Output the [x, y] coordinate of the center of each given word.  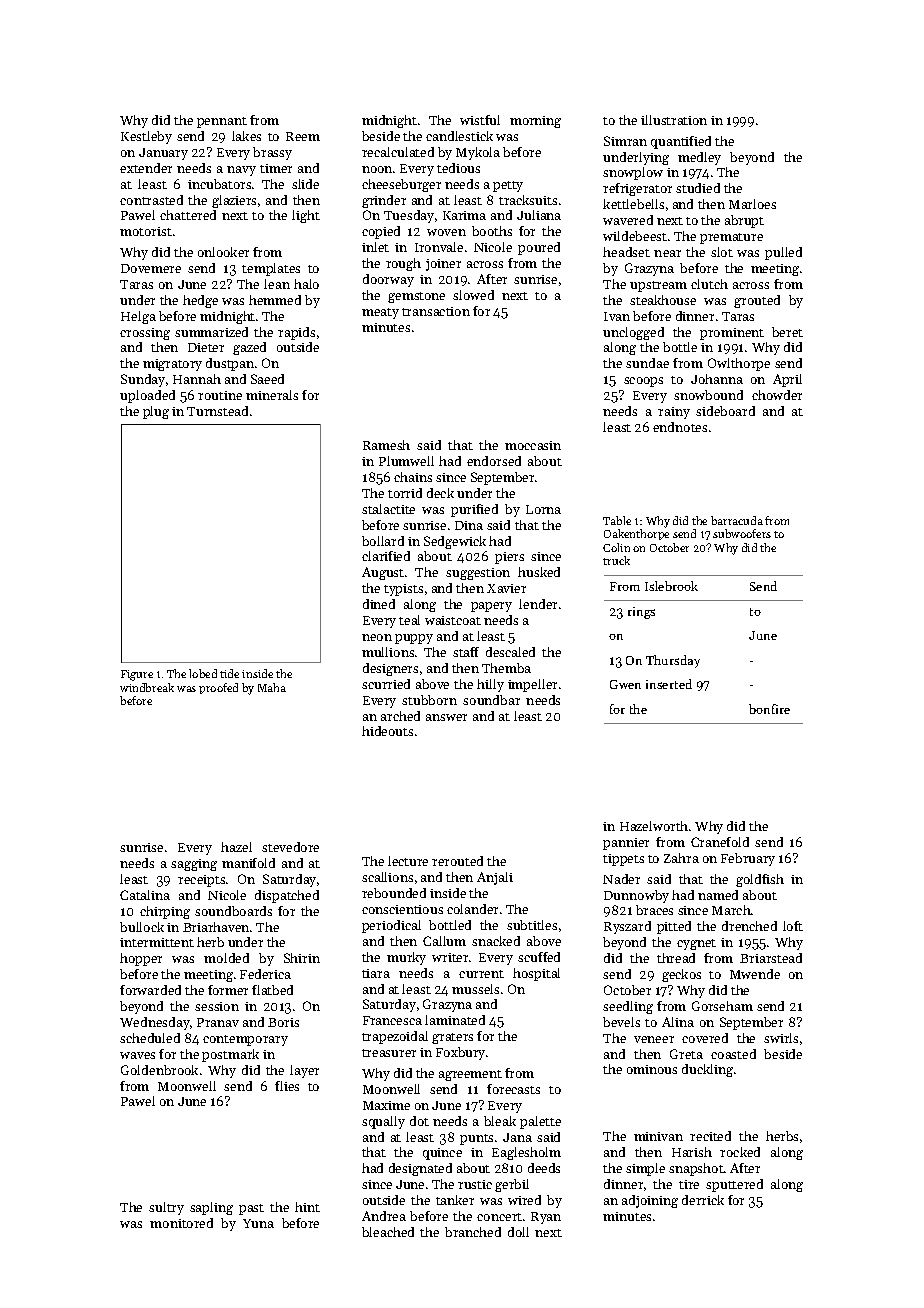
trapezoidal [395, 1037]
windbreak [147, 687]
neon [377, 637]
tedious [458, 168]
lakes [246, 136]
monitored [181, 1223]
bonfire [769, 709]
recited [710, 1136]
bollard [383, 541]
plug [156, 412]
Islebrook [671, 586]
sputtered [734, 1185]
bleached [388, 1232]
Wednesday [155, 1023]
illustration [674, 120]
